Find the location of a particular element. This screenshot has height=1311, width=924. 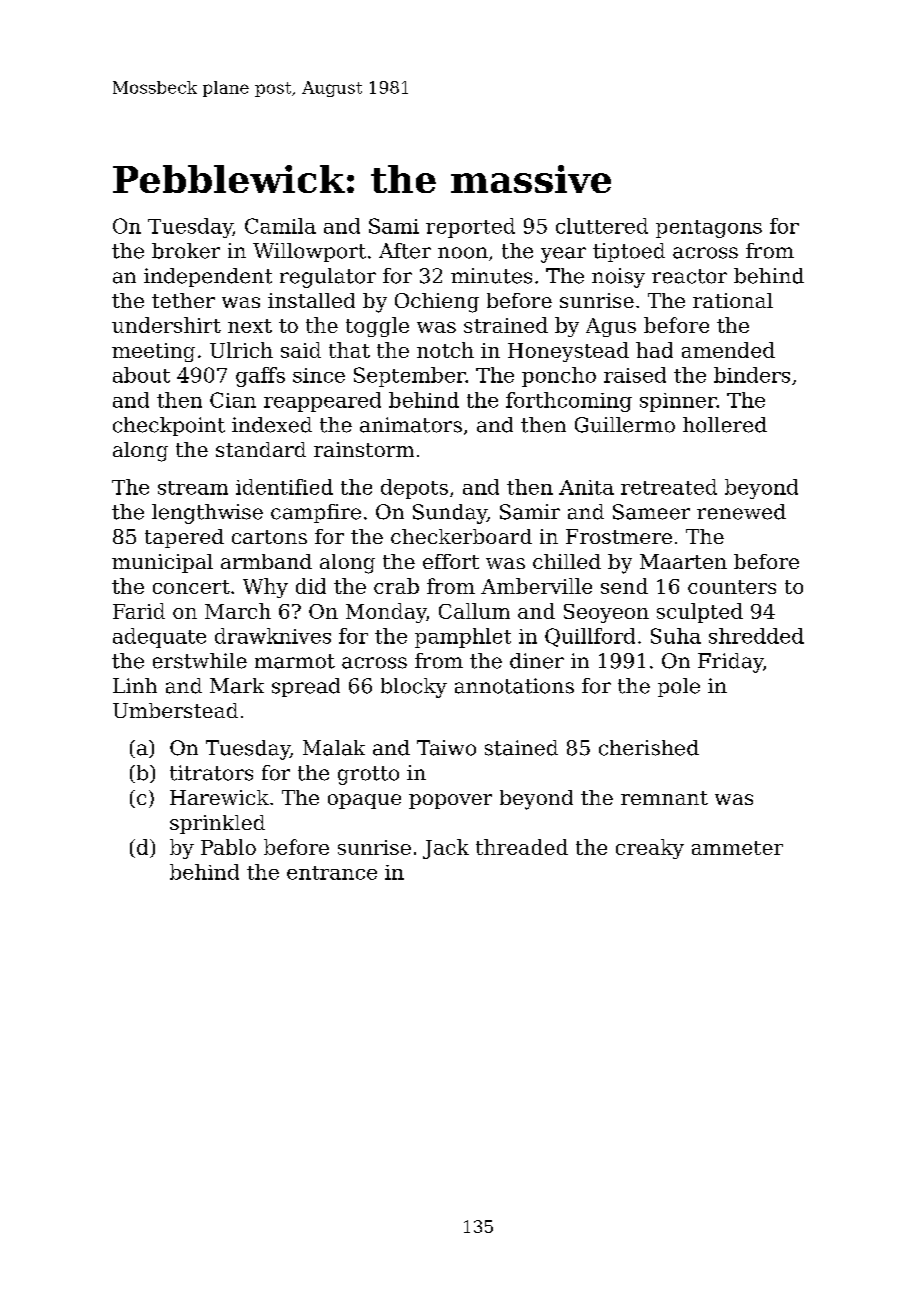

pentagons is located at coordinates (709, 229).
